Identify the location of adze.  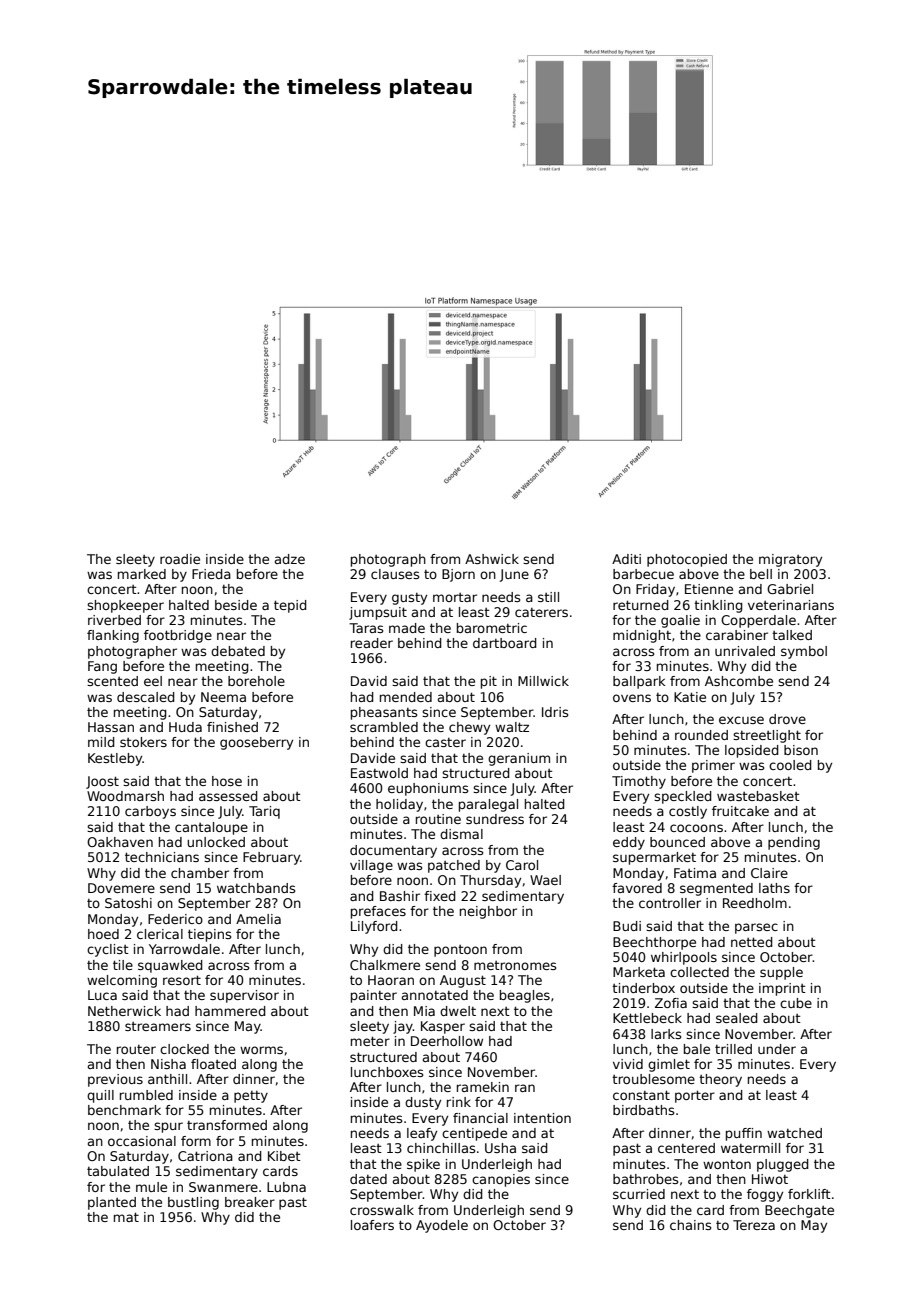
(290, 559).
